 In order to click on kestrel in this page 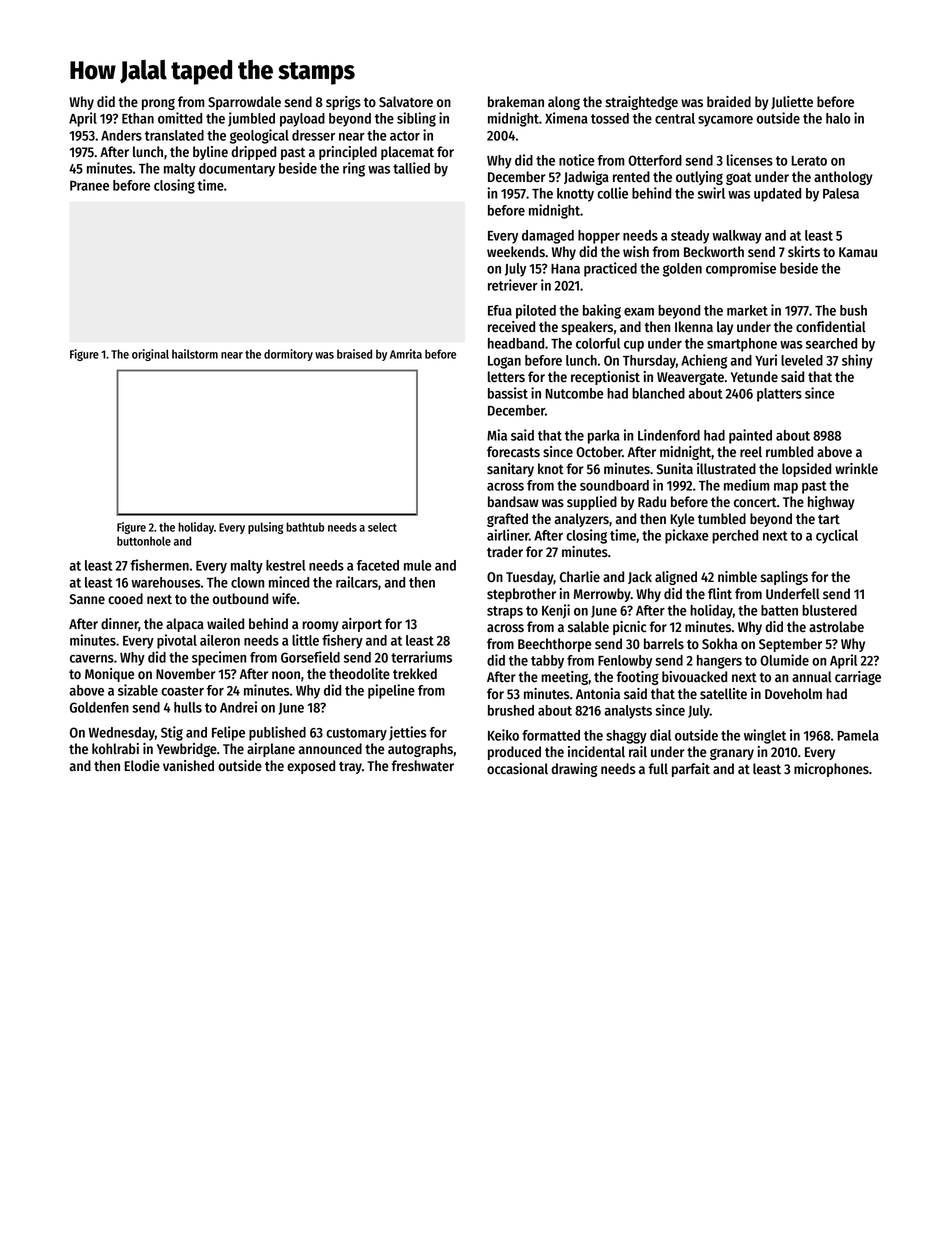, I will do `click(286, 565)`.
